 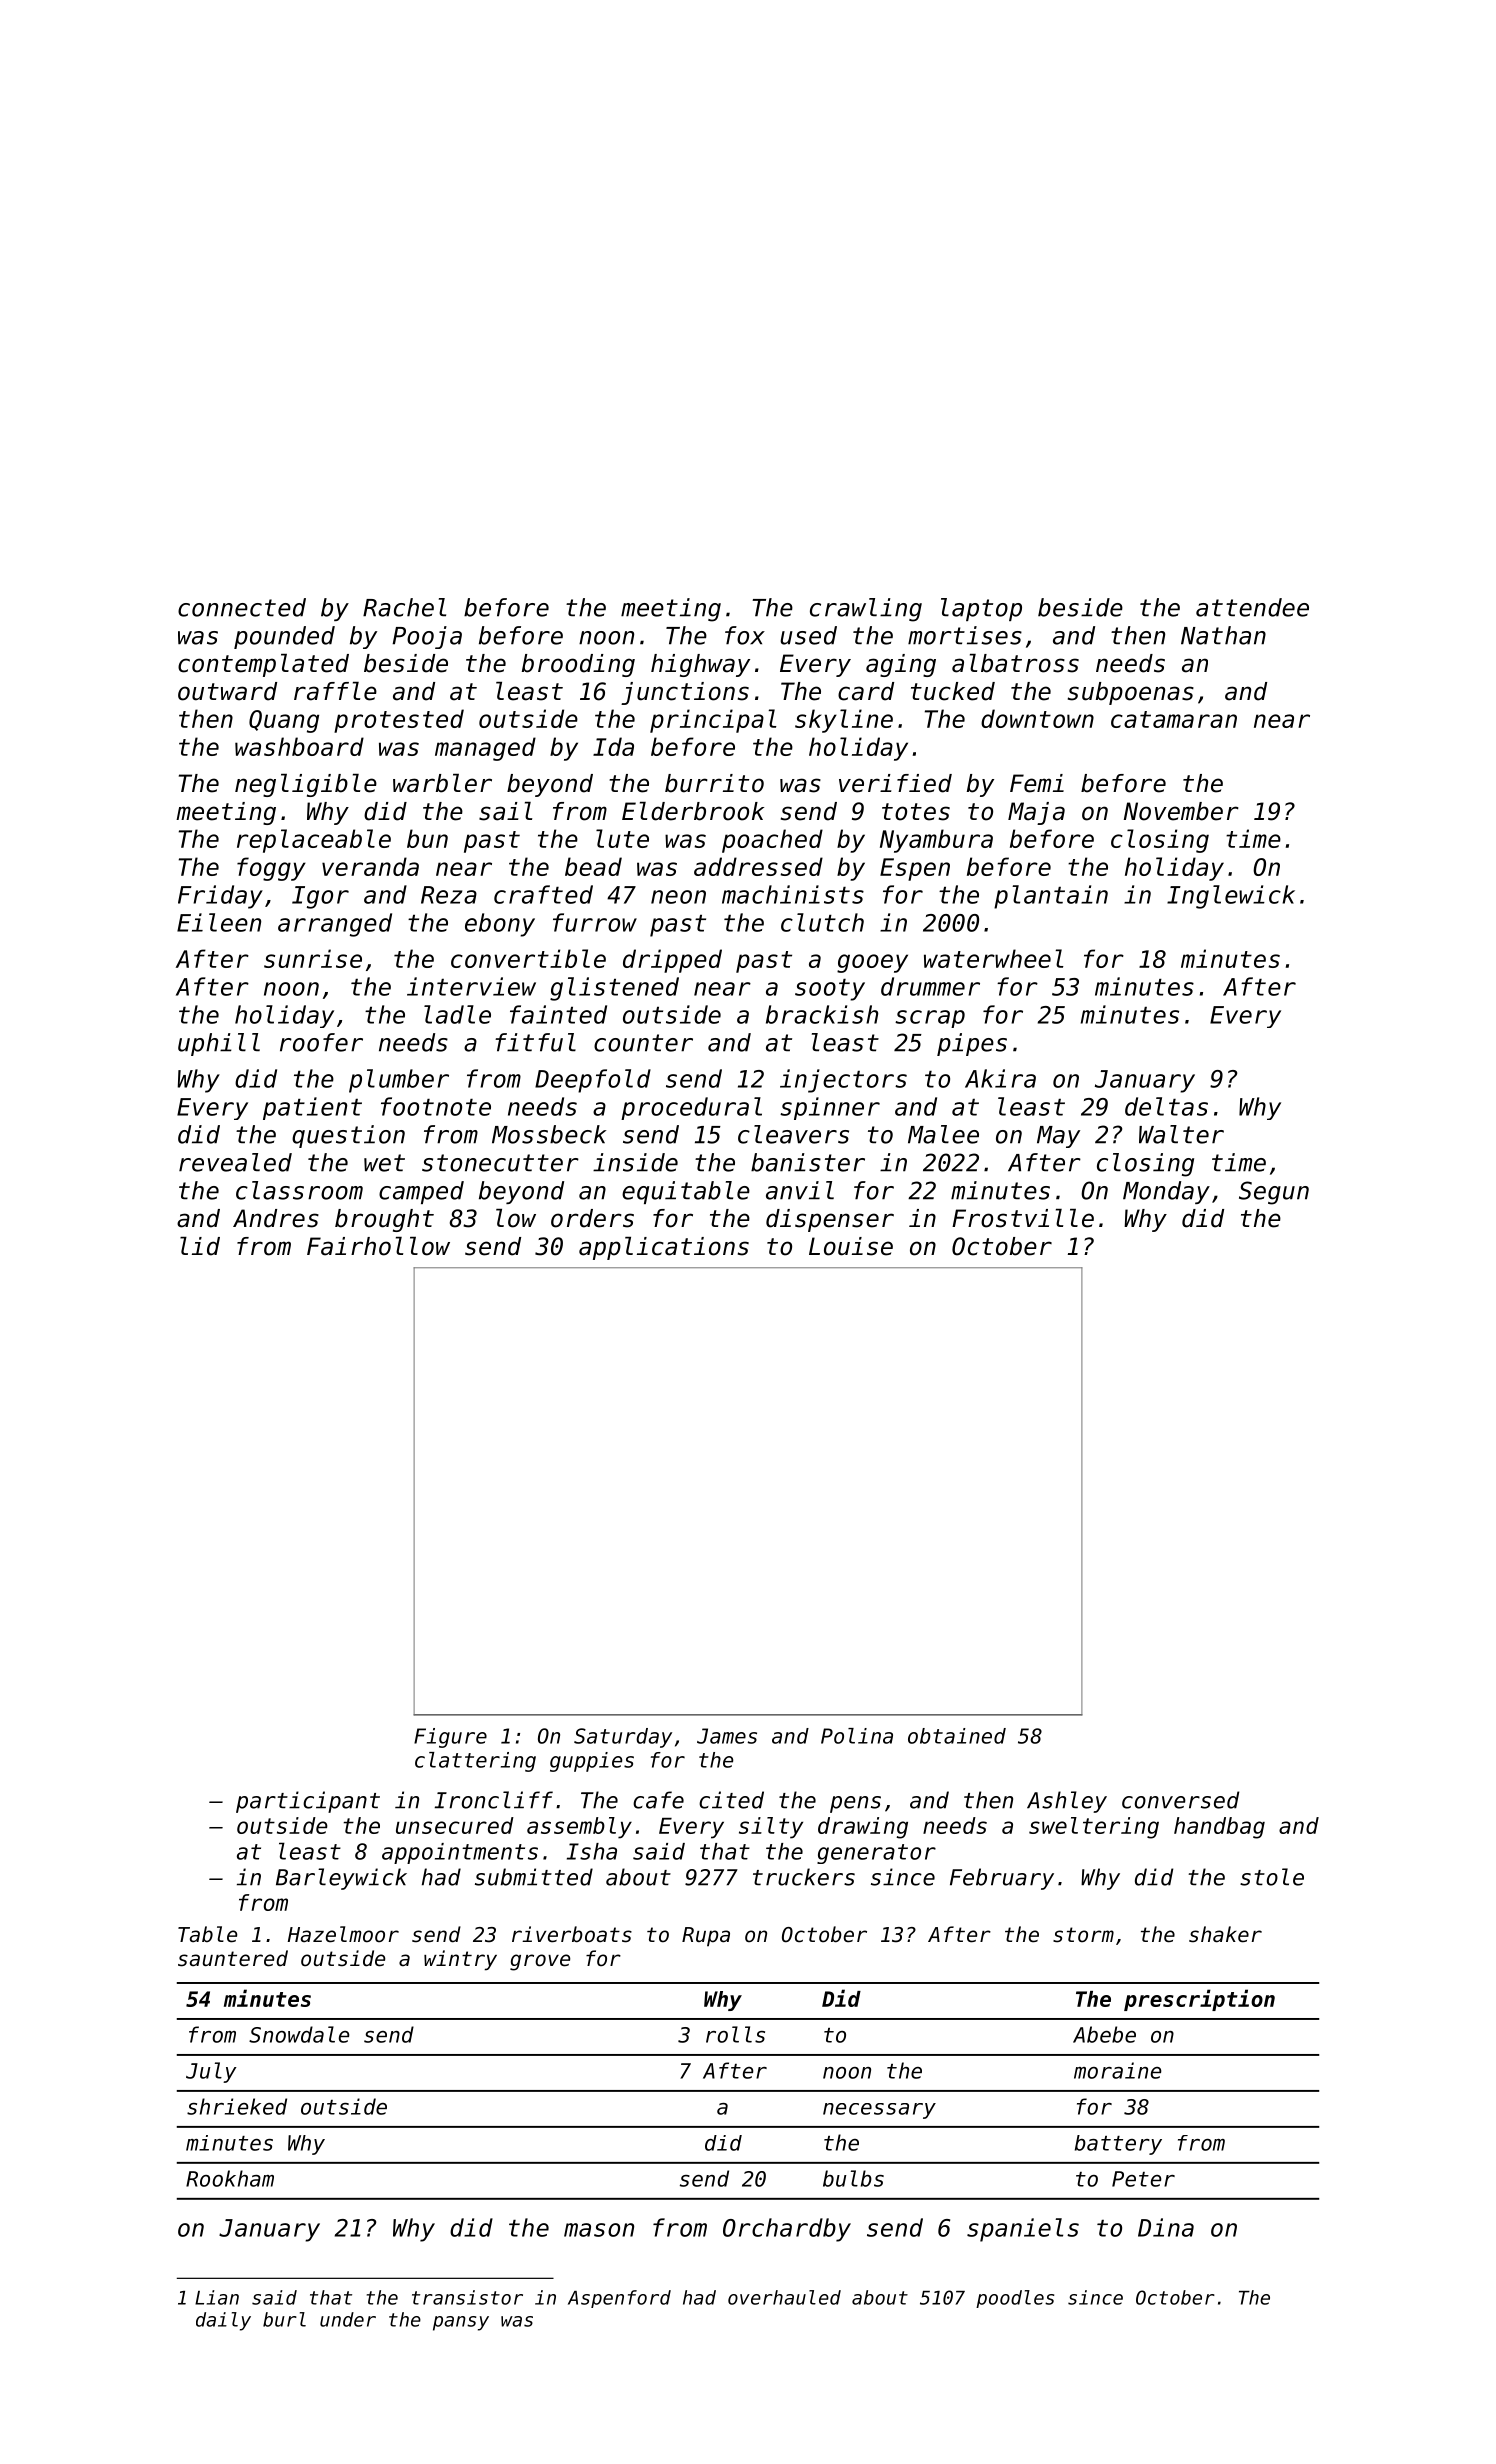 What do you see at coordinates (1199, 2000) in the document?
I see `prescription` at bounding box center [1199, 2000].
